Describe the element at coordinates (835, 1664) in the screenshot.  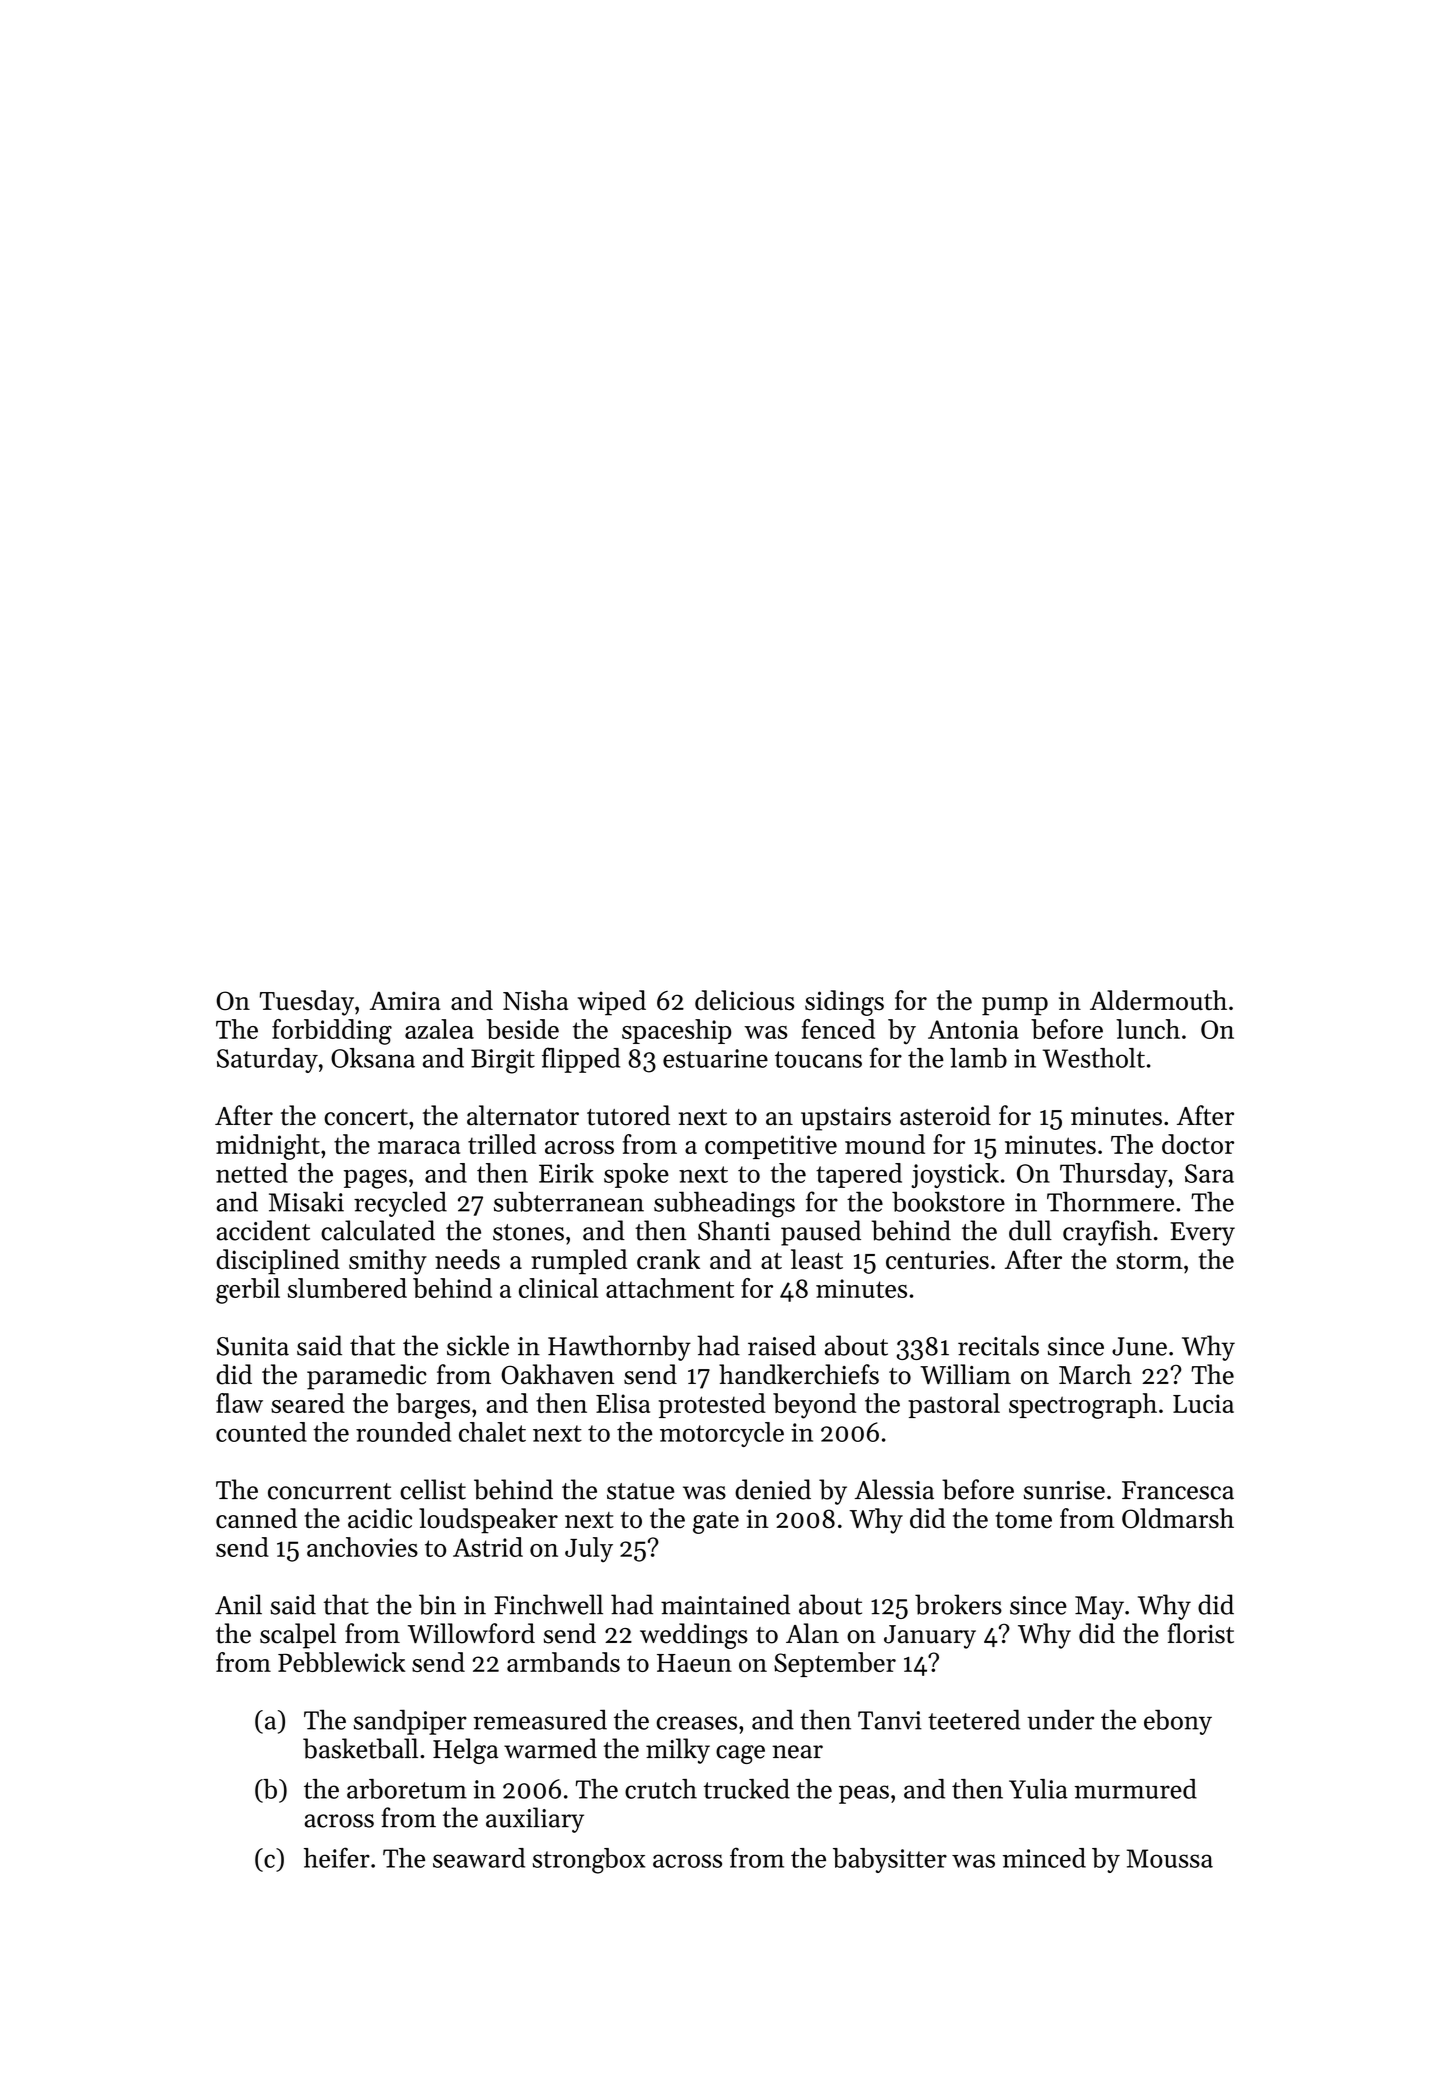
I see `September` at that location.
